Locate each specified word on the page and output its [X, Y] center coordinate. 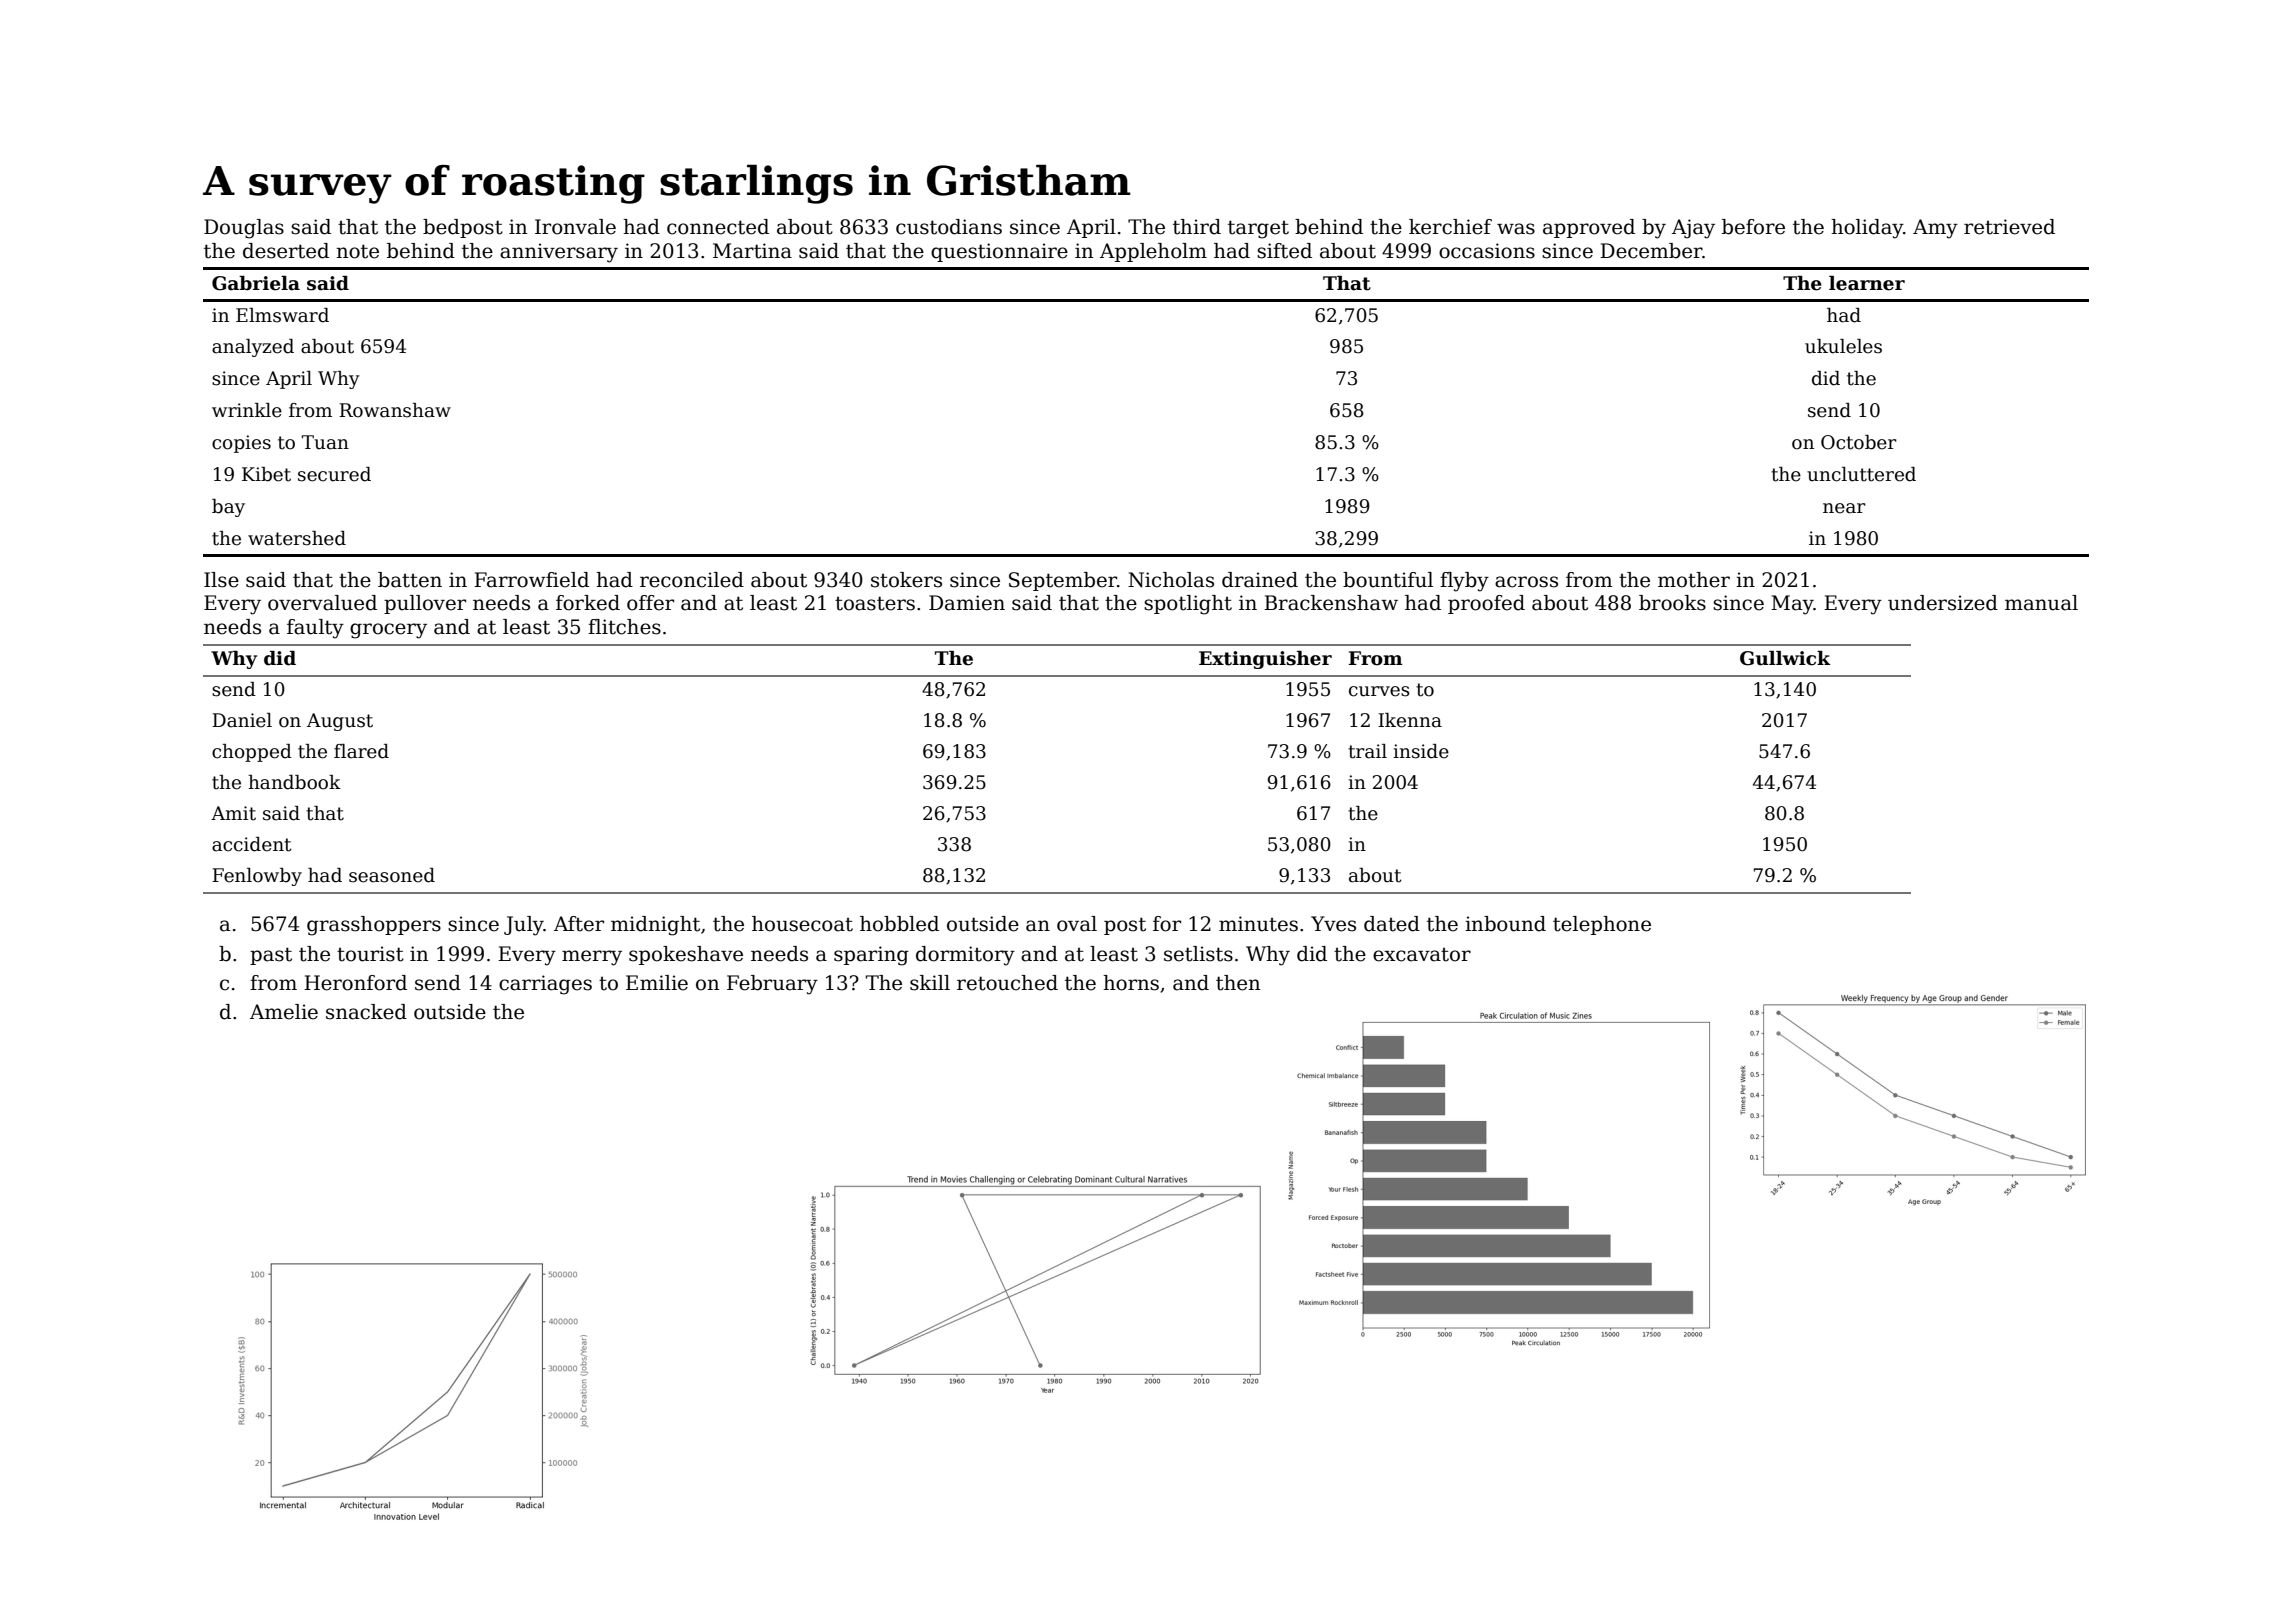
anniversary [559, 253]
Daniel [242, 720]
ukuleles [1843, 346]
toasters [875, 603]
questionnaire [999, 252]
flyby [1464, 582]
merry [592, 958]
